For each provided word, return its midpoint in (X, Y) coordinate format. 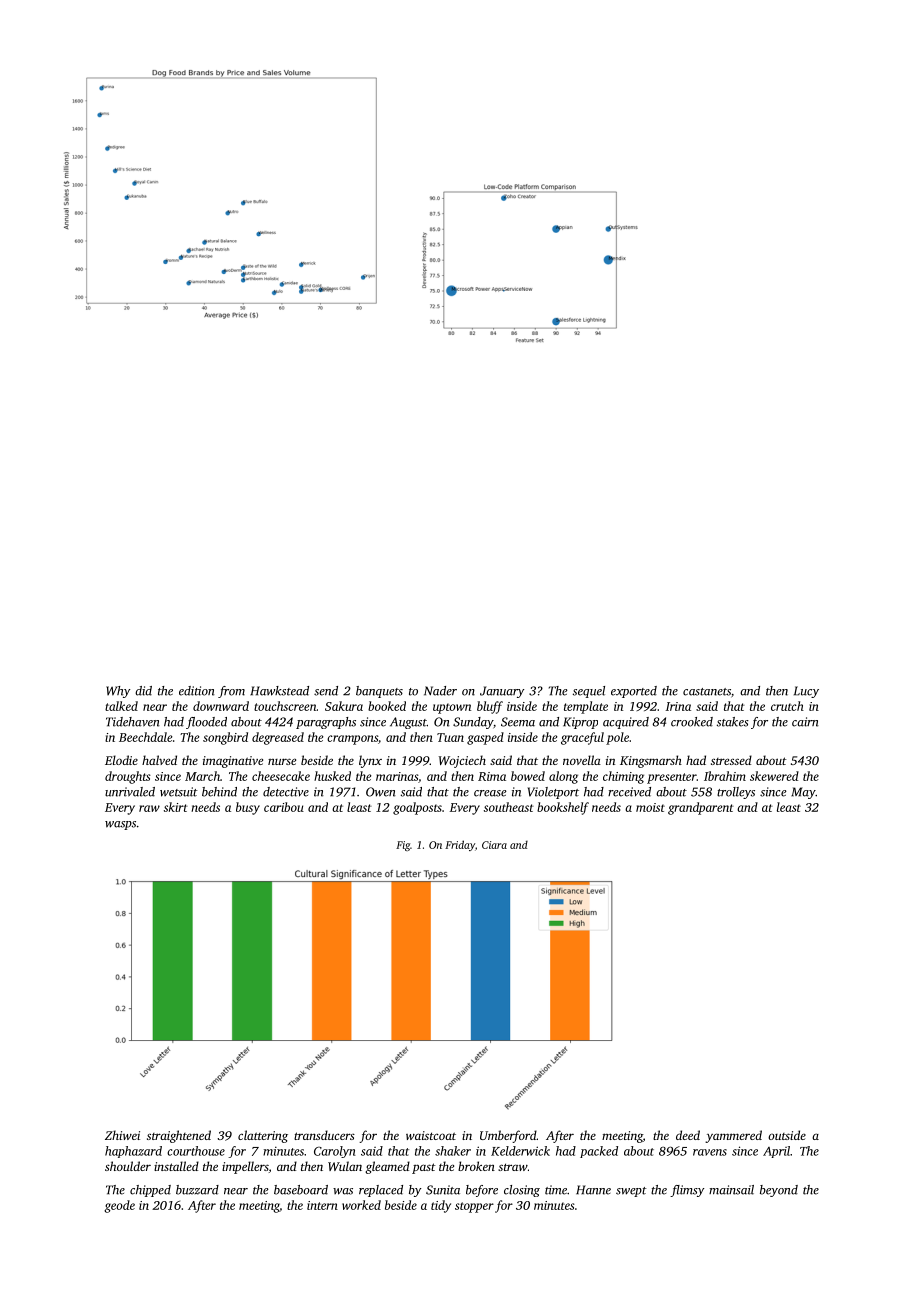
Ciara (494, 845)
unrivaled (130, 792)
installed (176, 1166)
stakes (733, 722)
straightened (179, 1136)
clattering (263, 1136)
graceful (582, 738)
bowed (528, 776)
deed (688, 1135)
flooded (206, 723)
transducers (324, 1135)
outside (787, 1135)
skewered (774, 776)
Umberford (508, 1136)
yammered (733, 1136)
